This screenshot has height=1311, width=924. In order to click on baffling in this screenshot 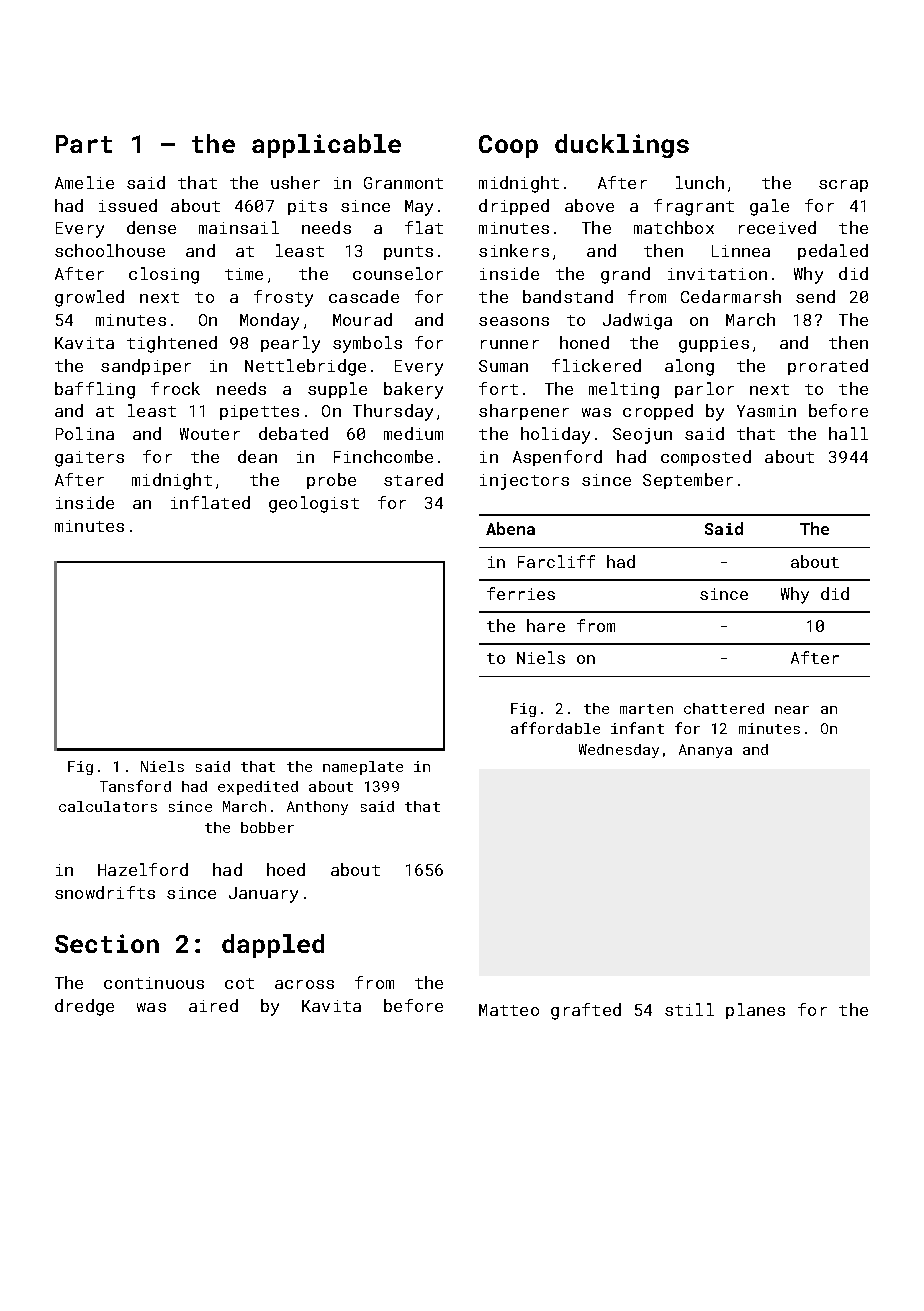, I will do `click(95, 390)`.
